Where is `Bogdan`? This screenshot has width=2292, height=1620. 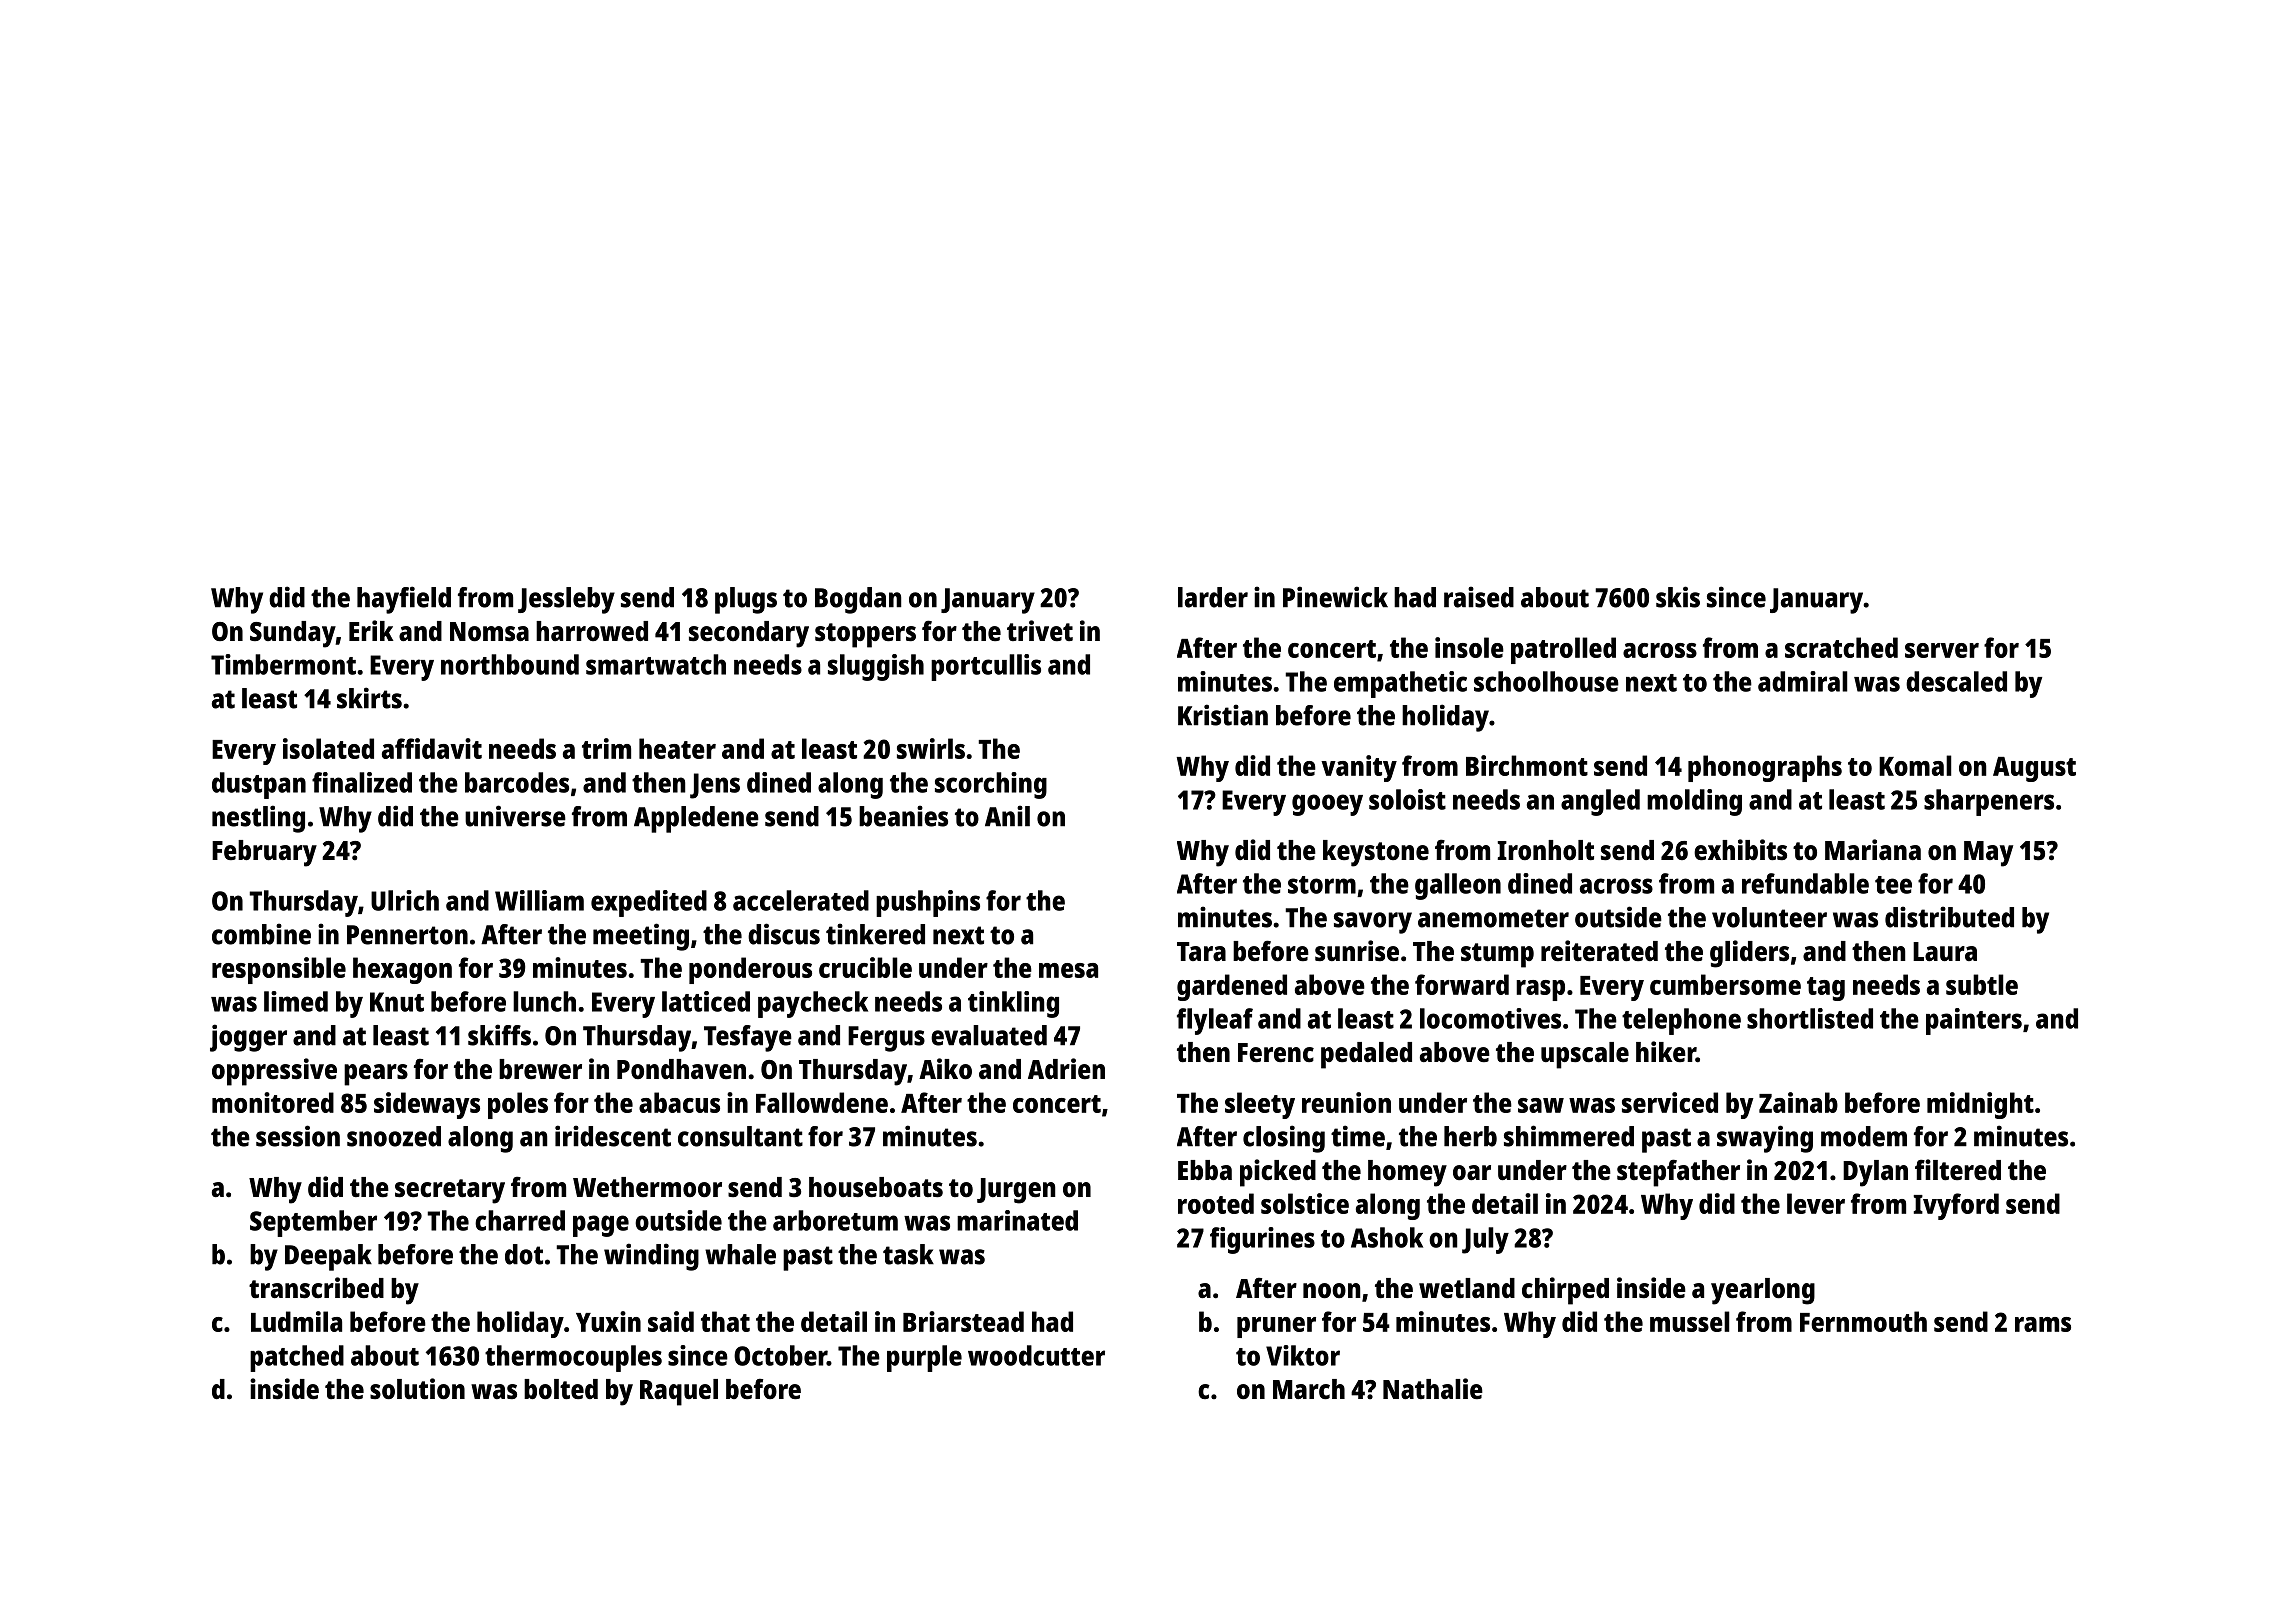 Bogdan is located at coordinates (858, 600).
